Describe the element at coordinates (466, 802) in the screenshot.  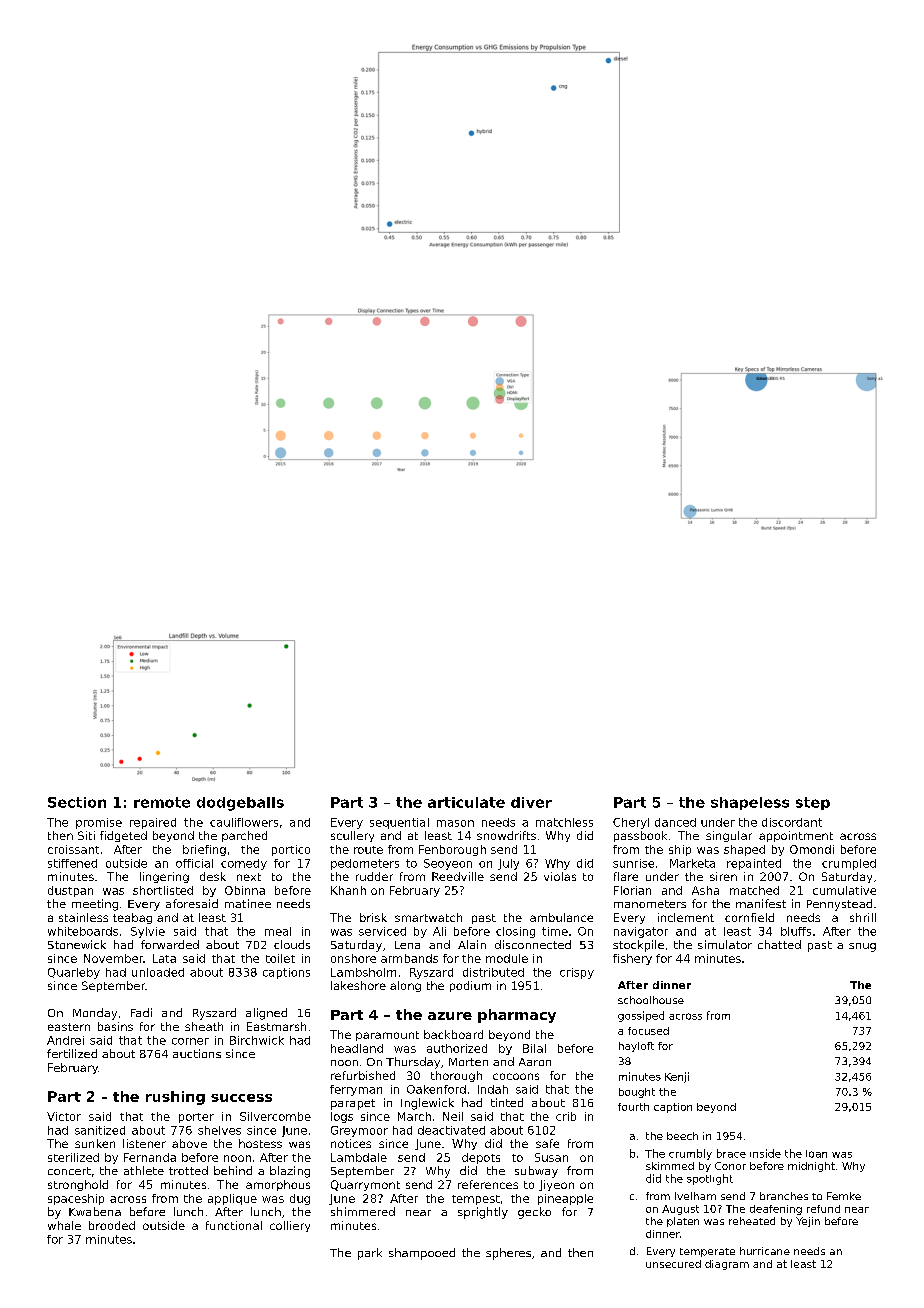
I see `articulate` at that location.
